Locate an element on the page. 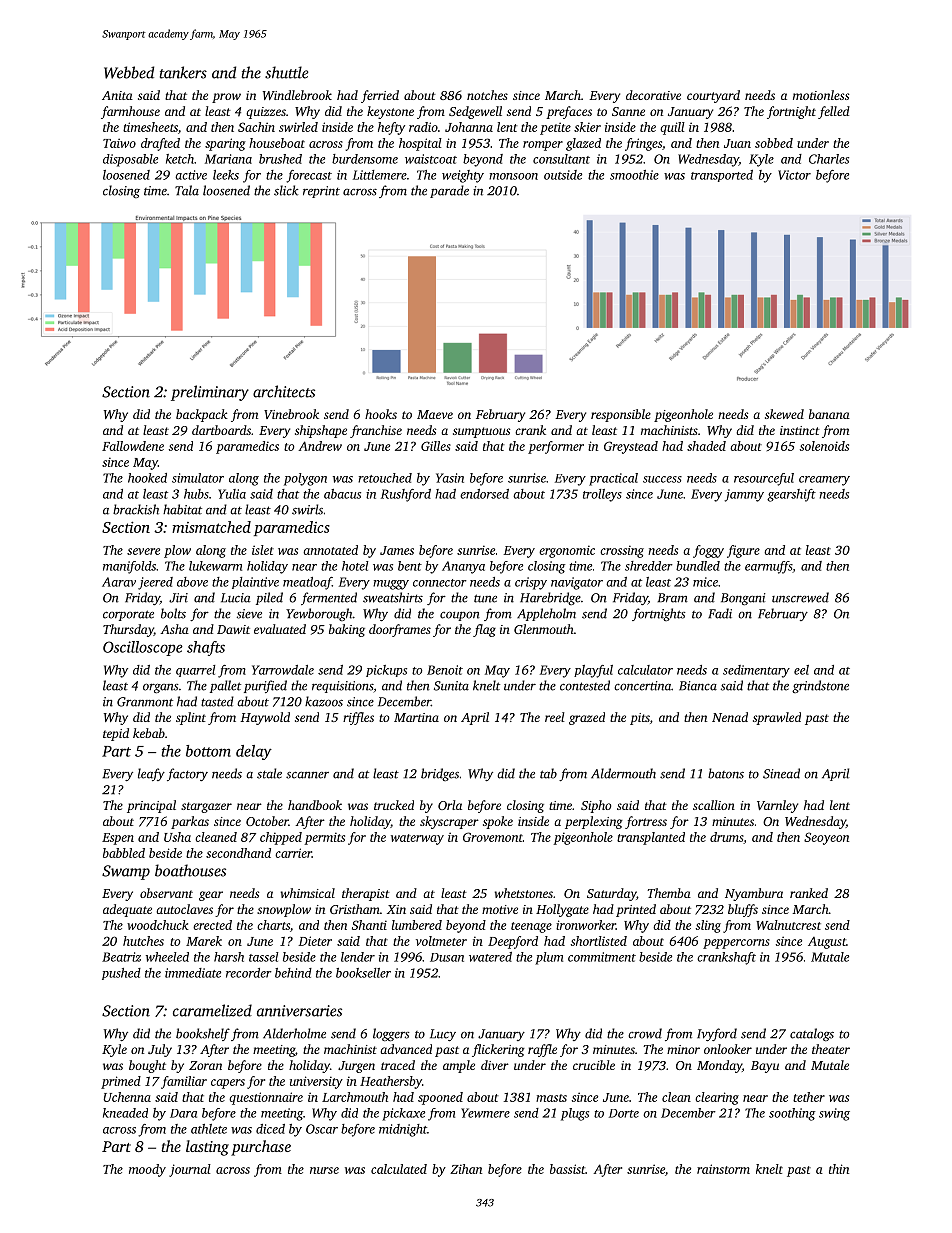 The width and height of the page is (952, 1233). endorsed is located at coordinates (484, 494).
